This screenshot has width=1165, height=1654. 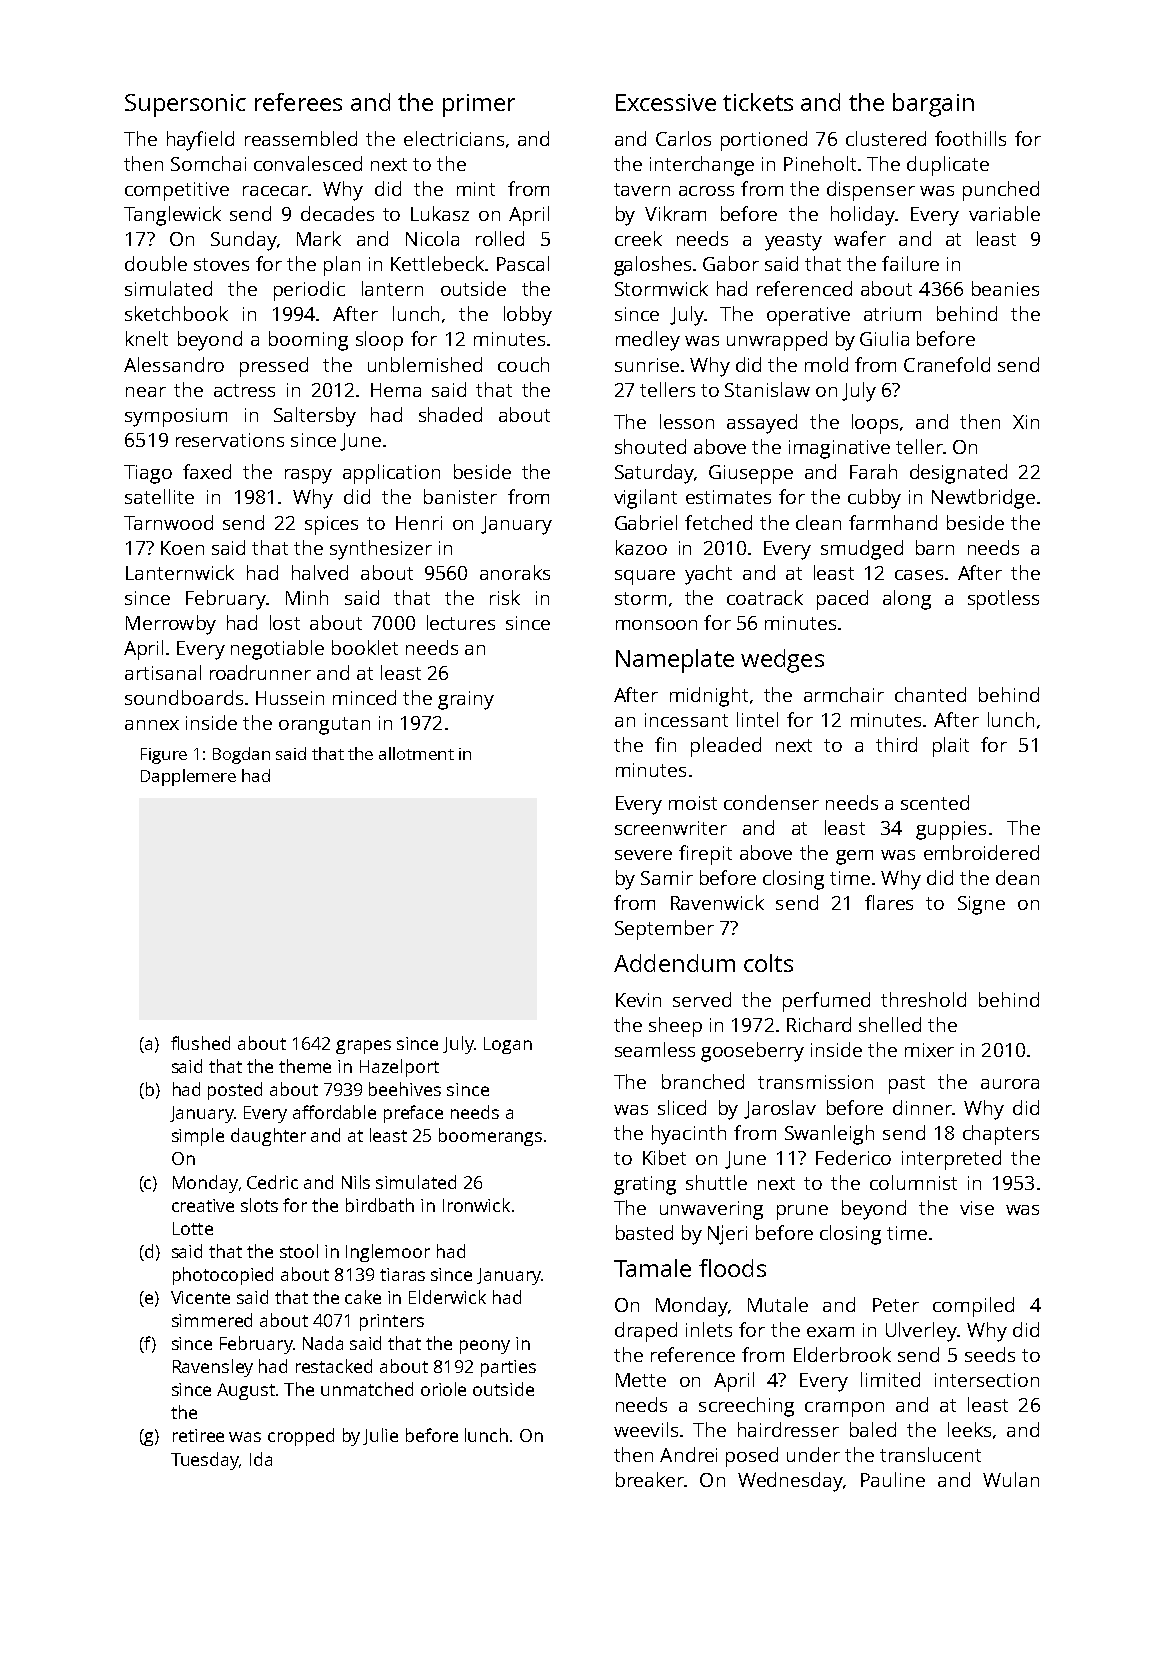 I want to click on yacht, so click(x=708, y=575).
